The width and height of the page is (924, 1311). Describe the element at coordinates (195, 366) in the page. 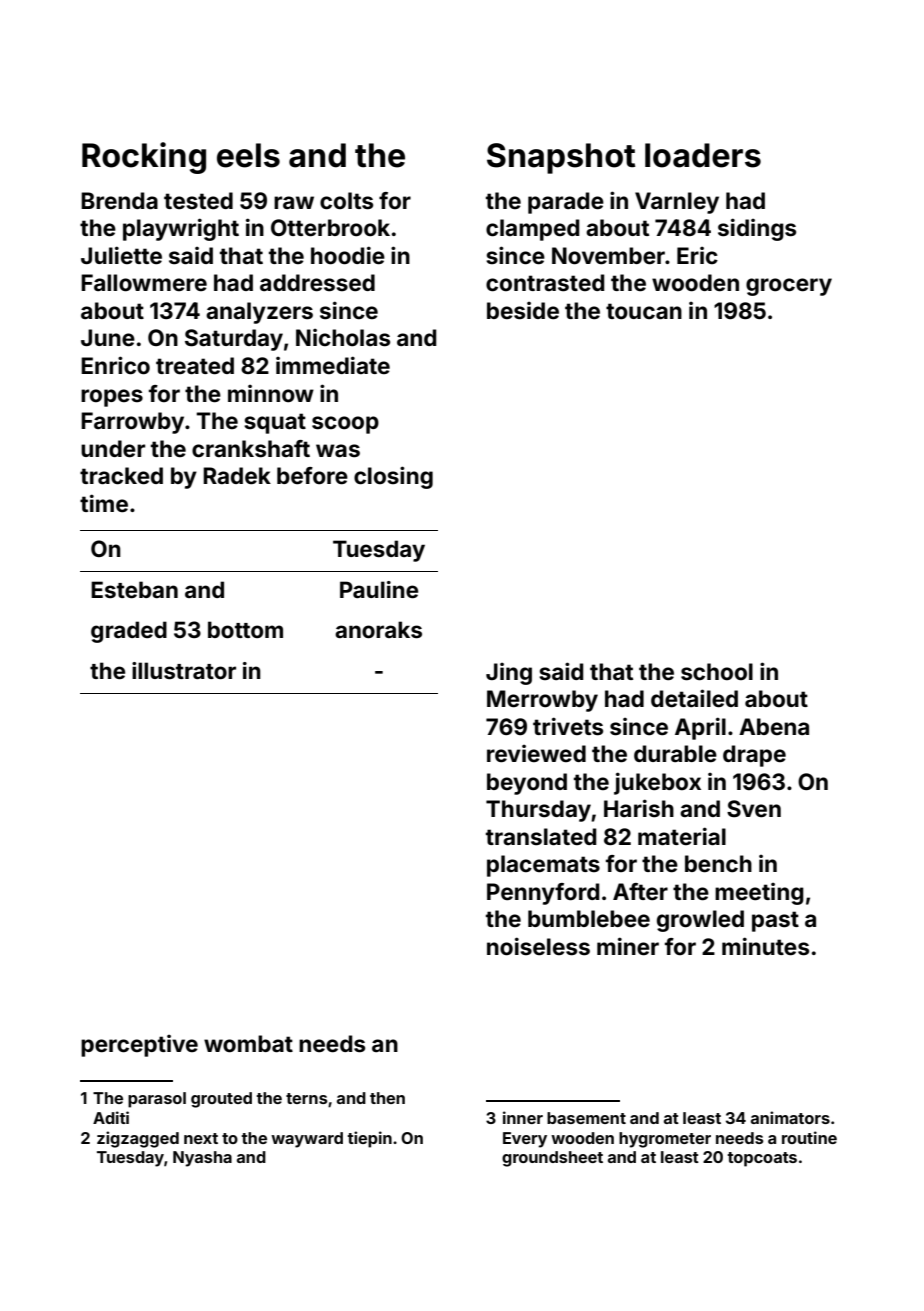

I see `treated` at that location.
